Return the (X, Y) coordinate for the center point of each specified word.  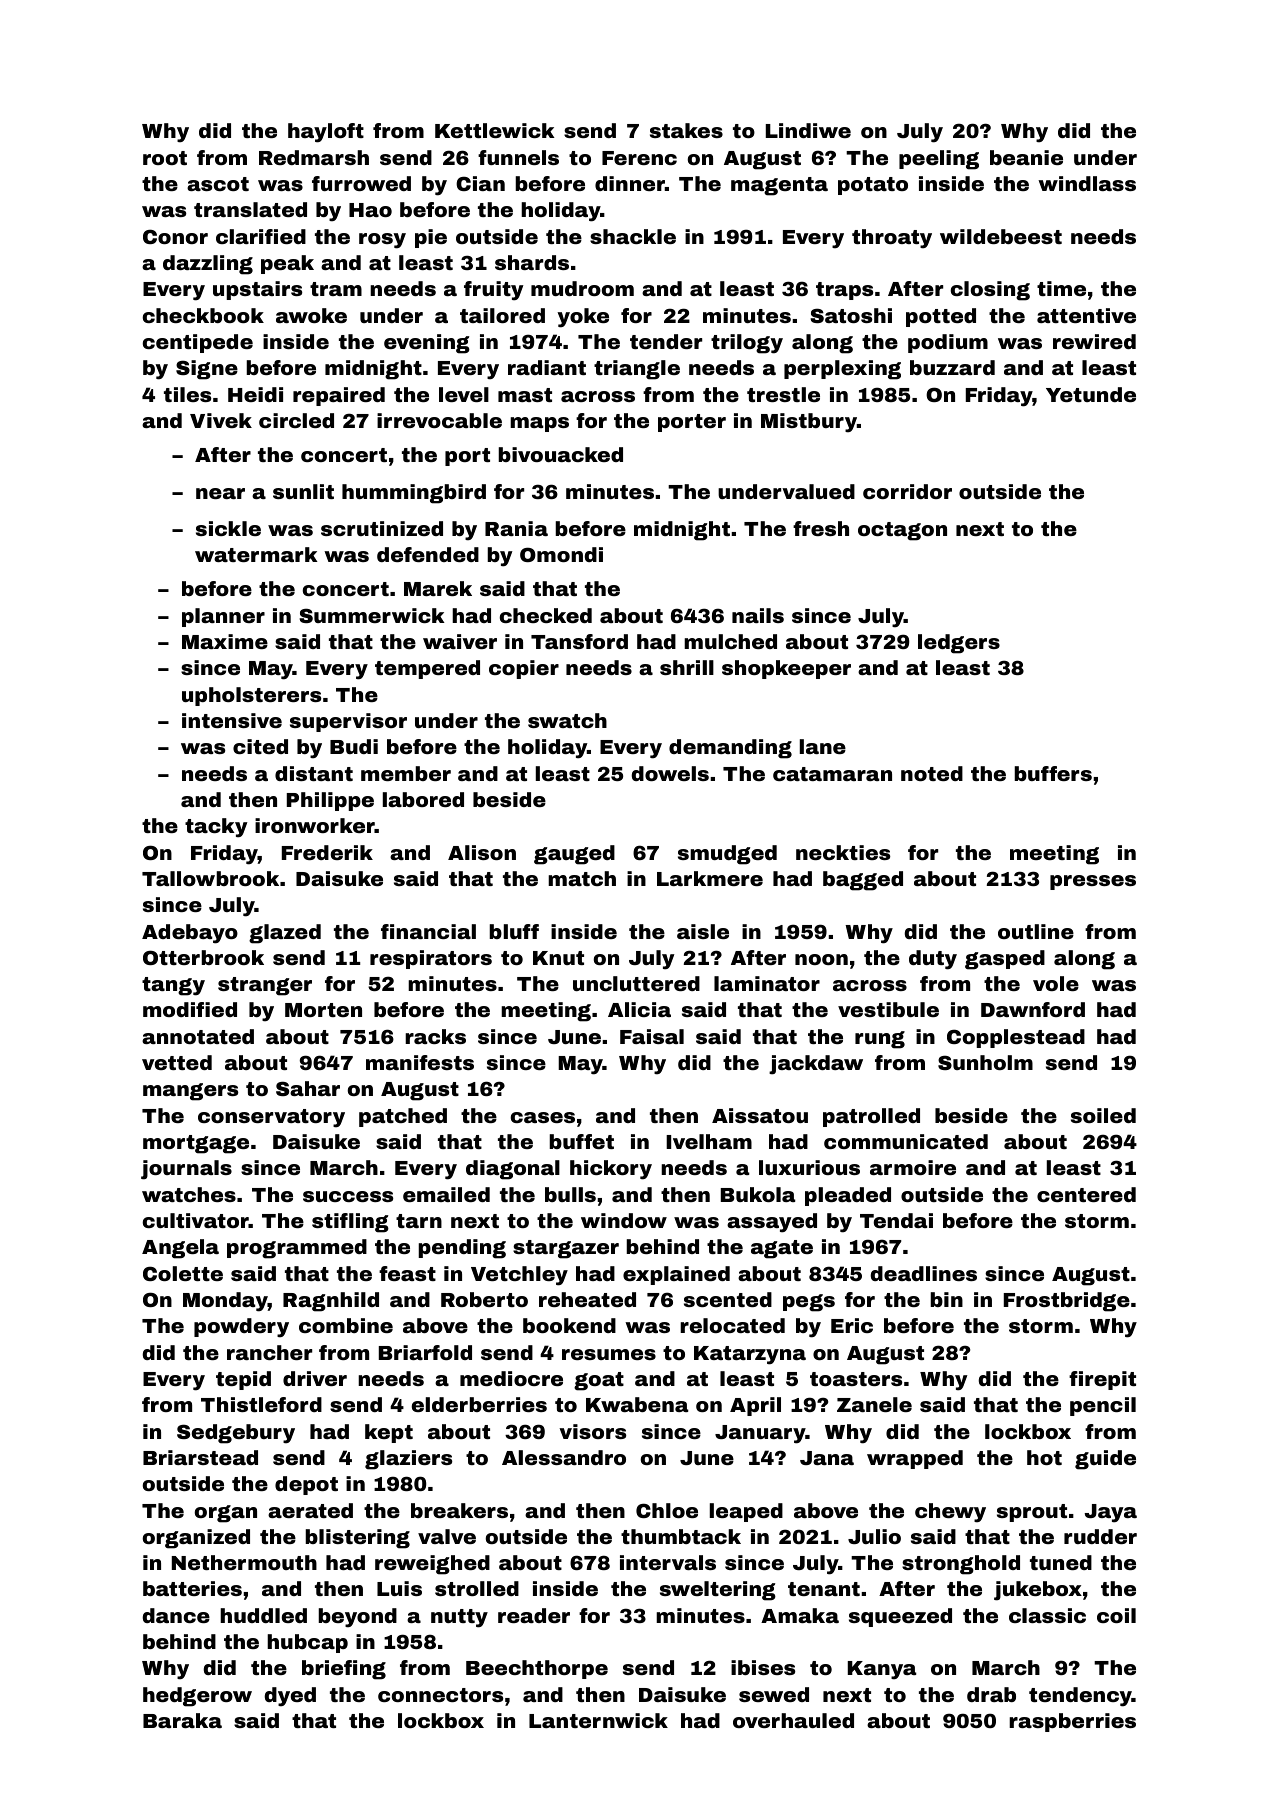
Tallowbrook (210, 878)
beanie (1026, 157)
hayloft (326, 133)
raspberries (1072, 1722)
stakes (686, 130)
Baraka (182, 1720)
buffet (581, 1141)
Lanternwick (598, 1720)
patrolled (871, 1117)
